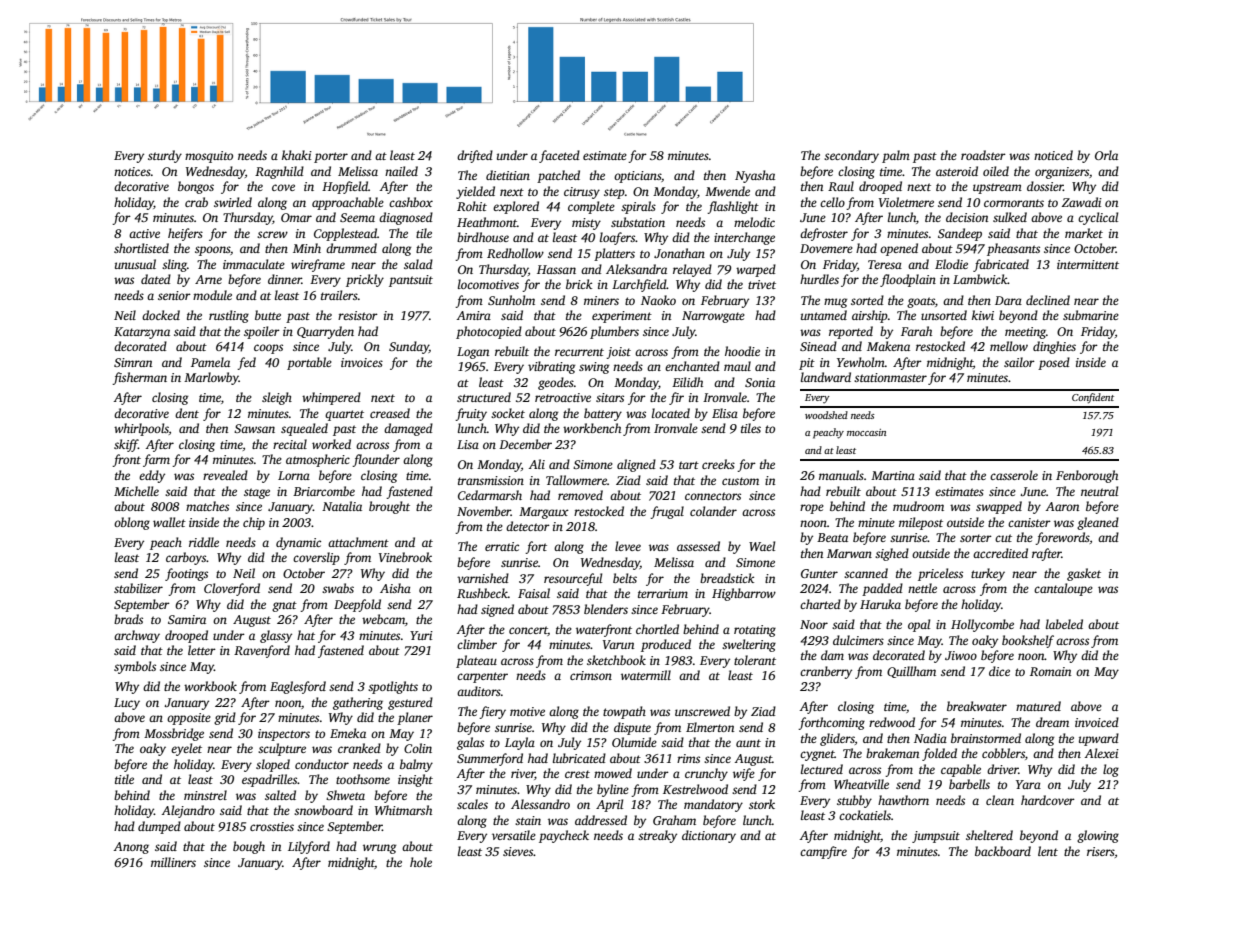 This page has width=1233, height=952. What do you see at coordinates (284, 606) in the page?
I see `gnat` at bounding box center [284, 606].
